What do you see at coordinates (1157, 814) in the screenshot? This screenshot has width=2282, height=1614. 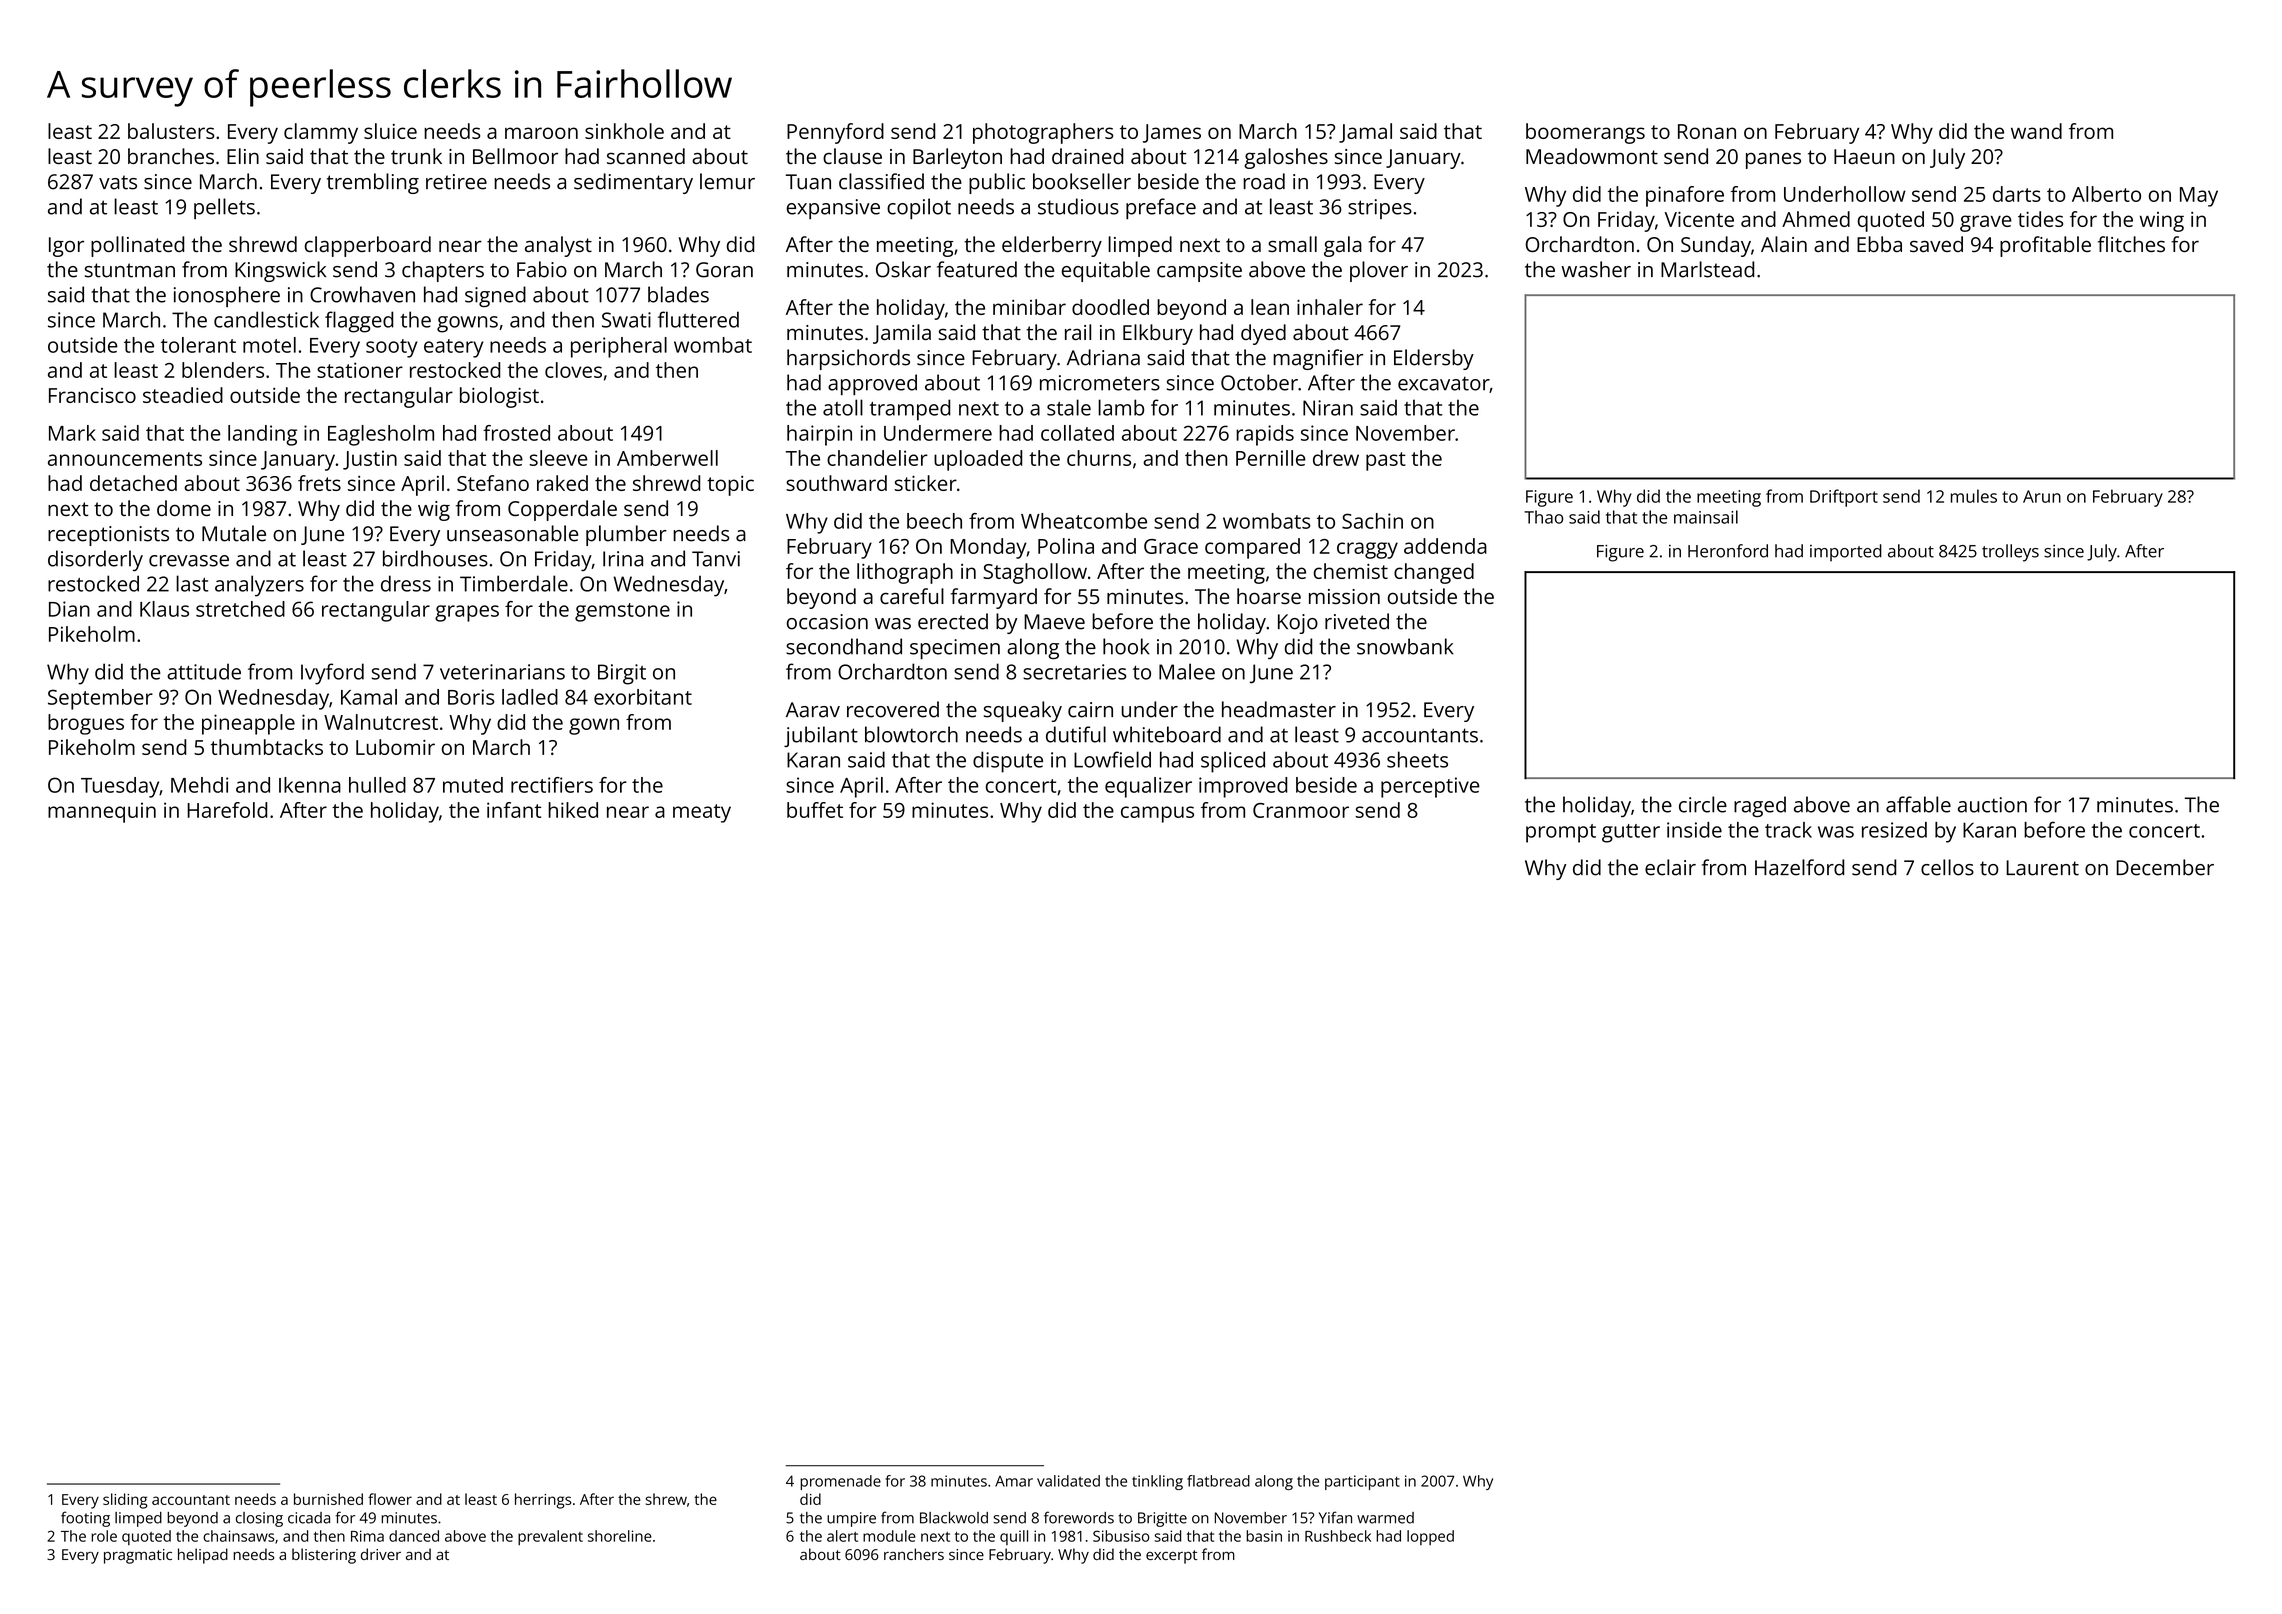 I see `campus` at bounding box center [1157, 814].
